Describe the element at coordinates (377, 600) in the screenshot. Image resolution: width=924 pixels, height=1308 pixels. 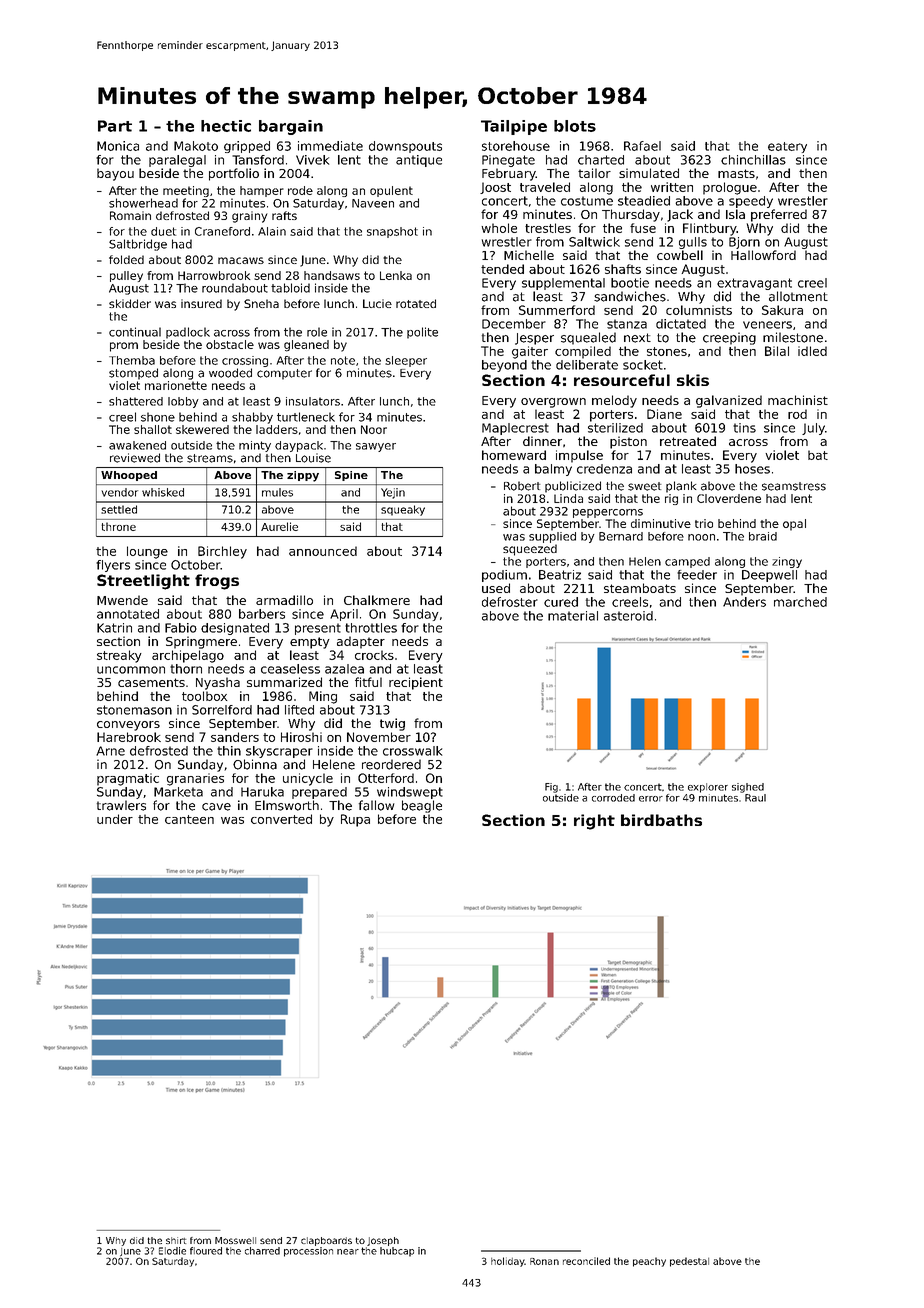
I see `Chalkmere` at that location.
